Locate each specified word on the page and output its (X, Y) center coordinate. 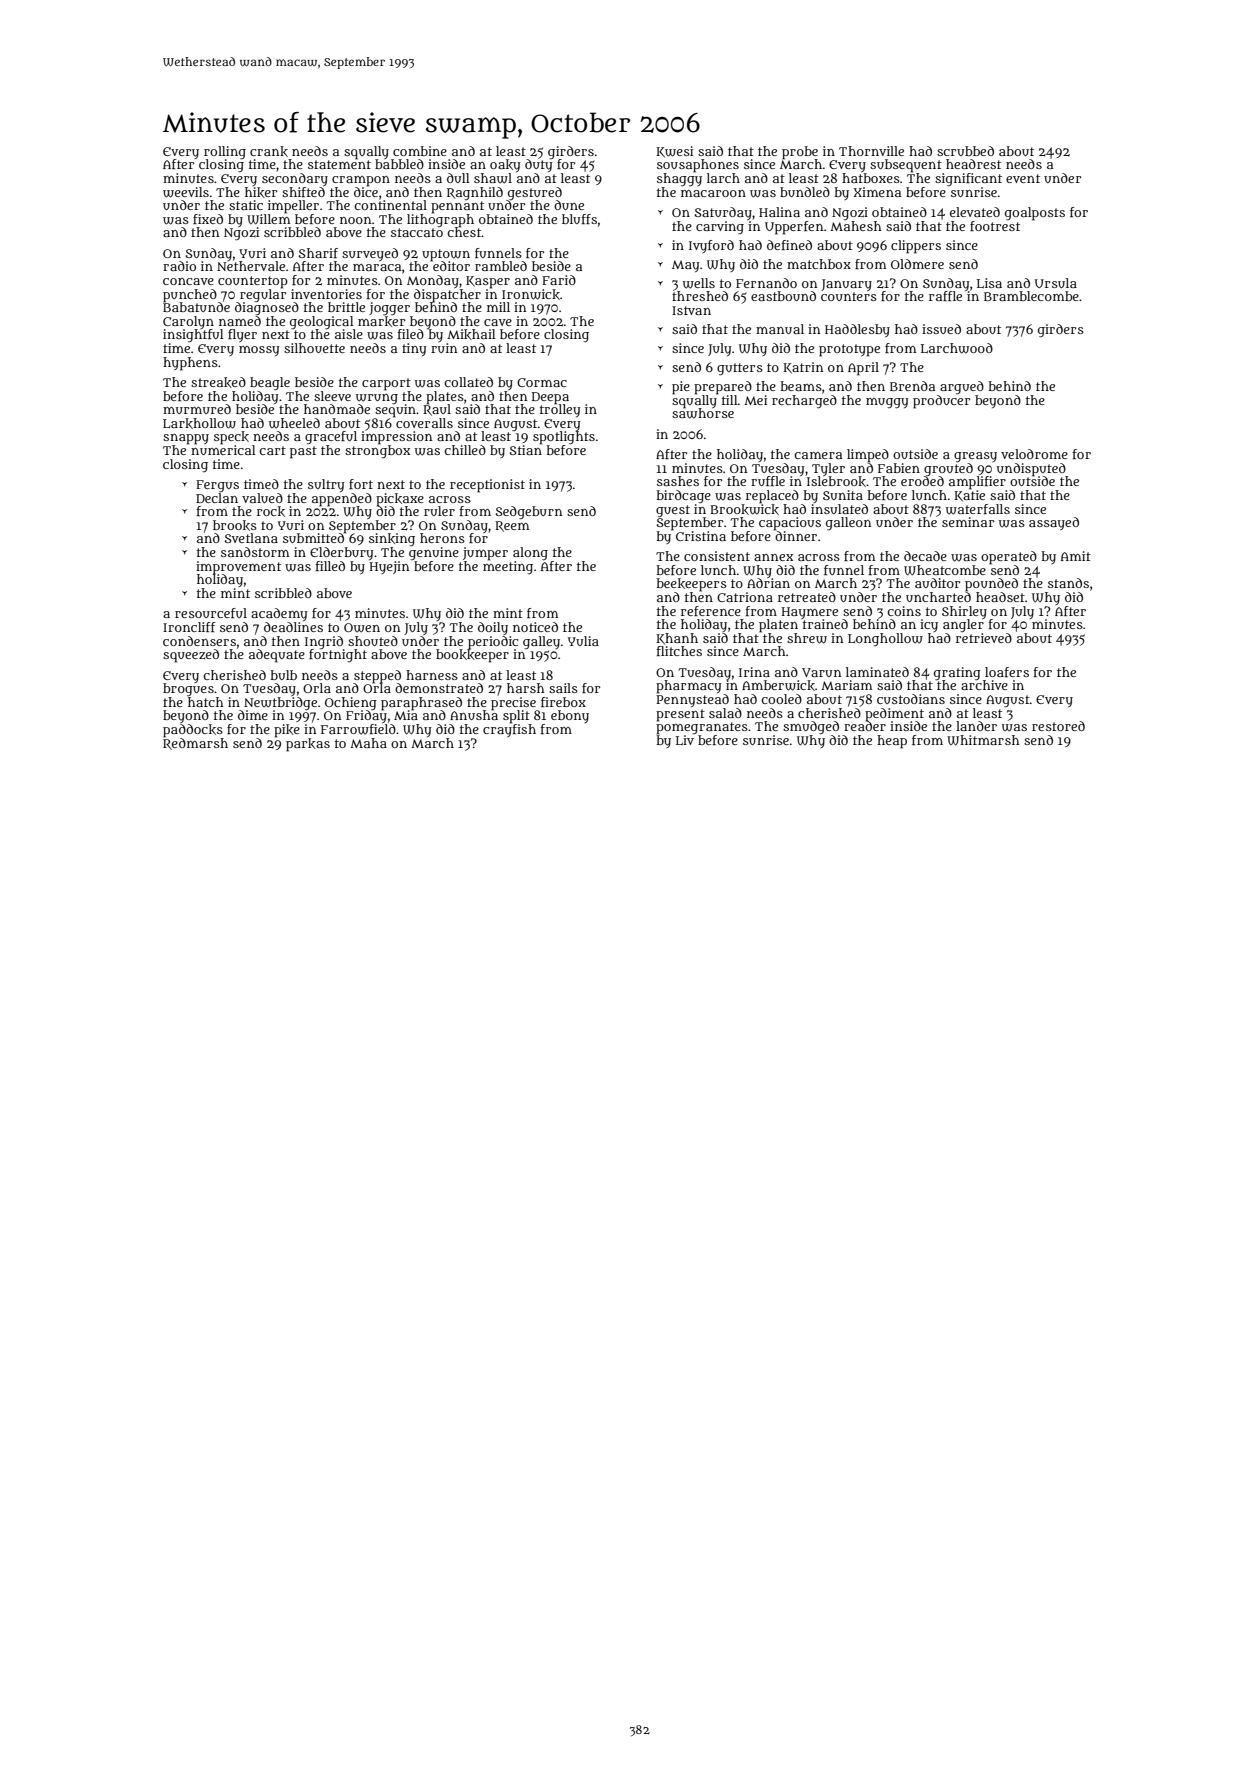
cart (272, 450)
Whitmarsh (983, 740)
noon (356, 220)
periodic (493, 642)
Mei (755, 400)
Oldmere (917, 264)
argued (962, 387)
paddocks (193, 730)
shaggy (679, 179)
